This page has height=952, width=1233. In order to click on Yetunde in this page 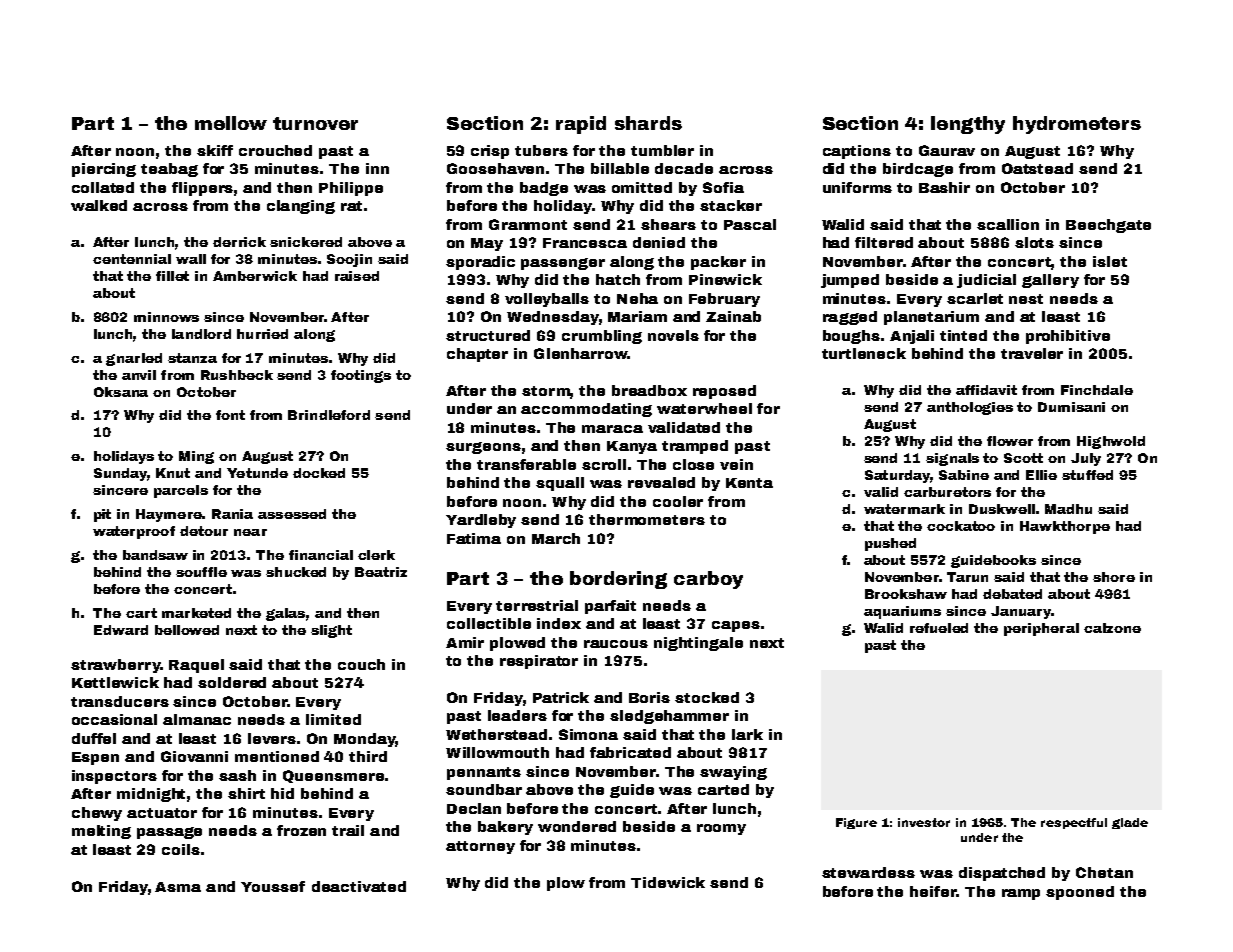, I will do `click(257, 473)`.
